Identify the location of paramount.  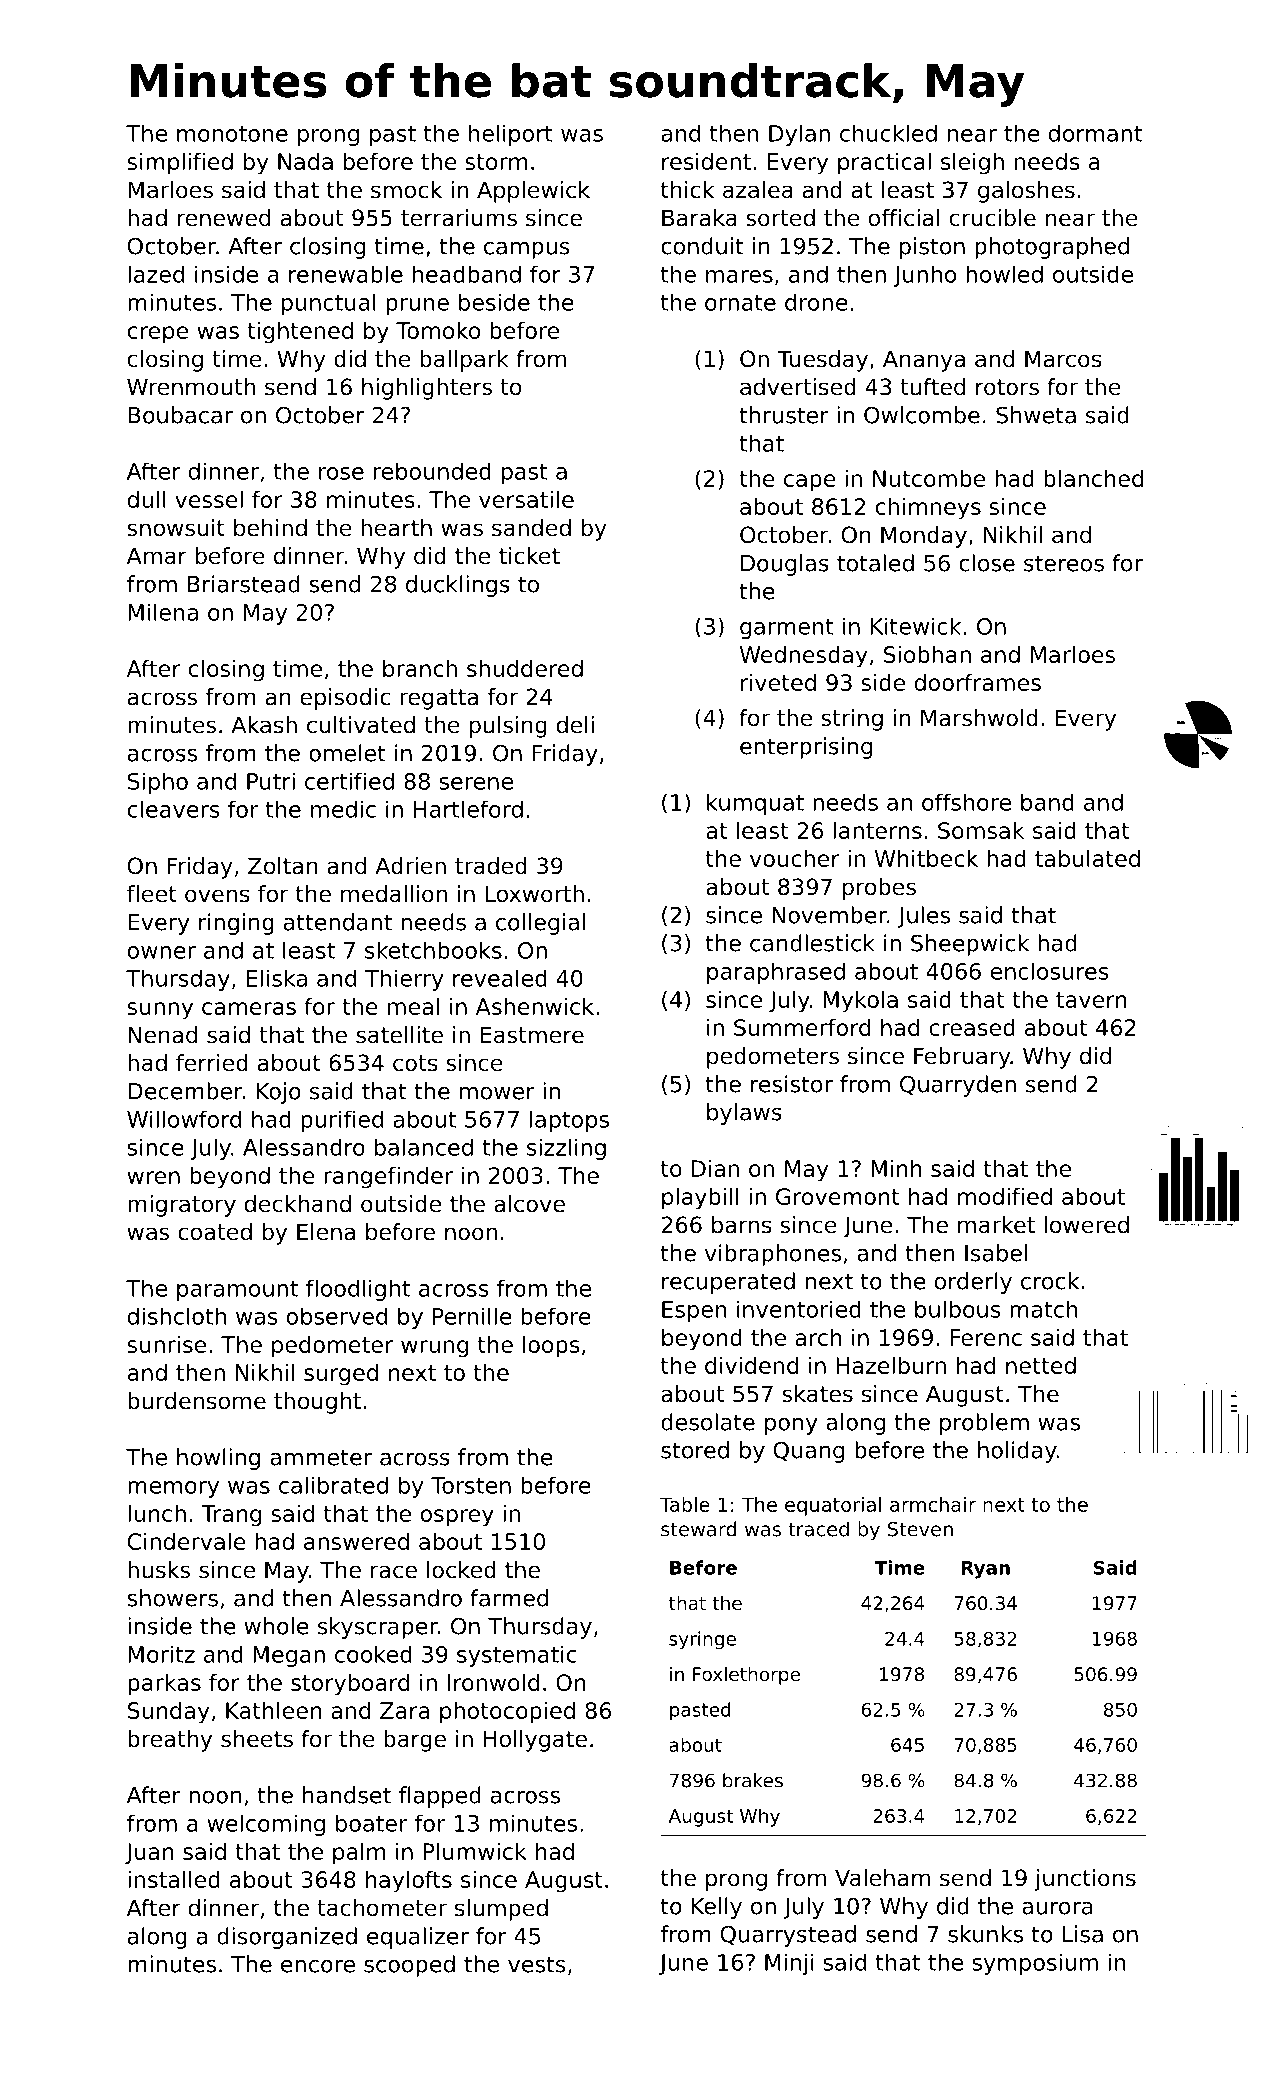
(237, 1291).
